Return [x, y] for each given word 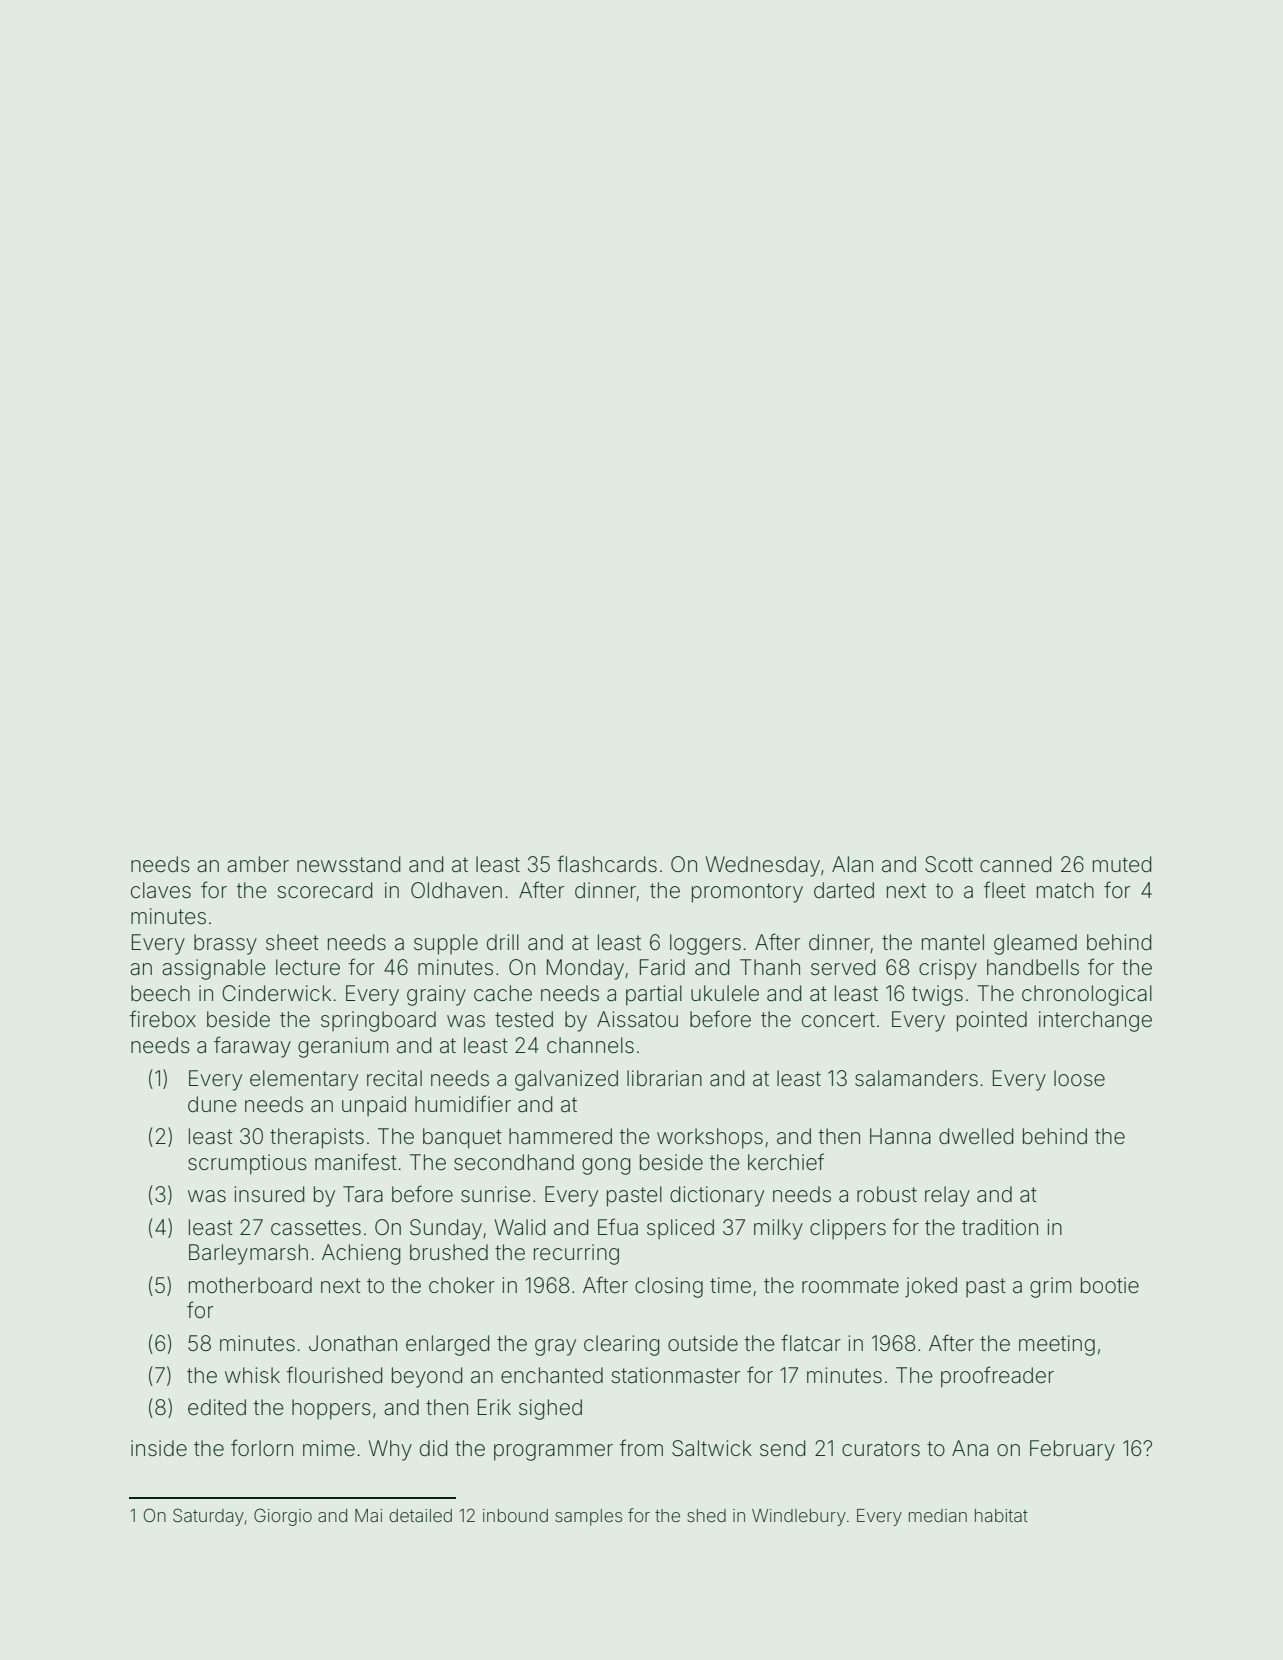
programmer [553, 1452]
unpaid [374, 1106]
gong [606, 1166]
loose [1079, 1078]
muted [1122, 864]
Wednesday [763, 866]
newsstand [348, 864]
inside [159, 1448]
